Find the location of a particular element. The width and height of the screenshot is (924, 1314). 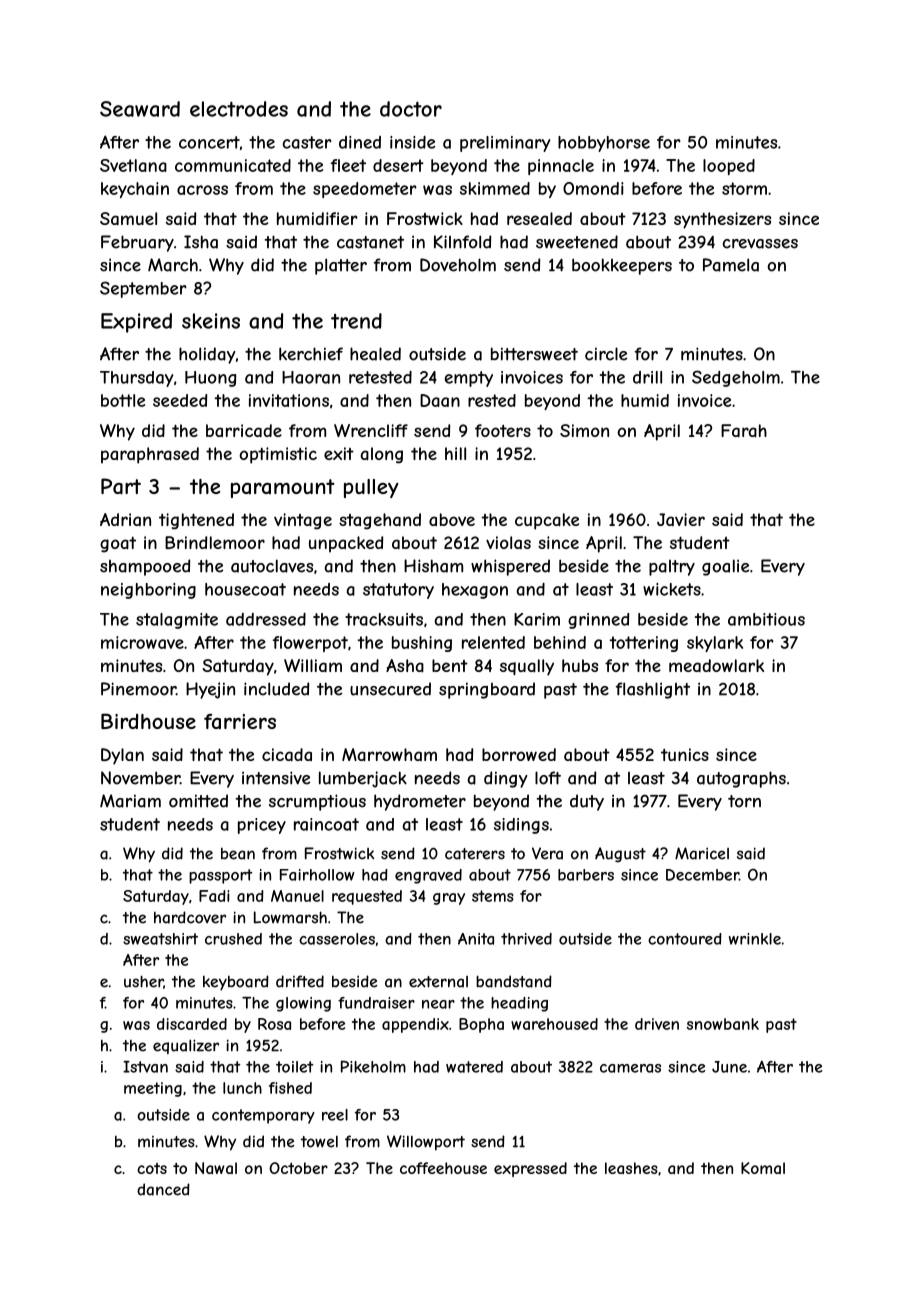

ambitious is located at coordinates (766, 619).
